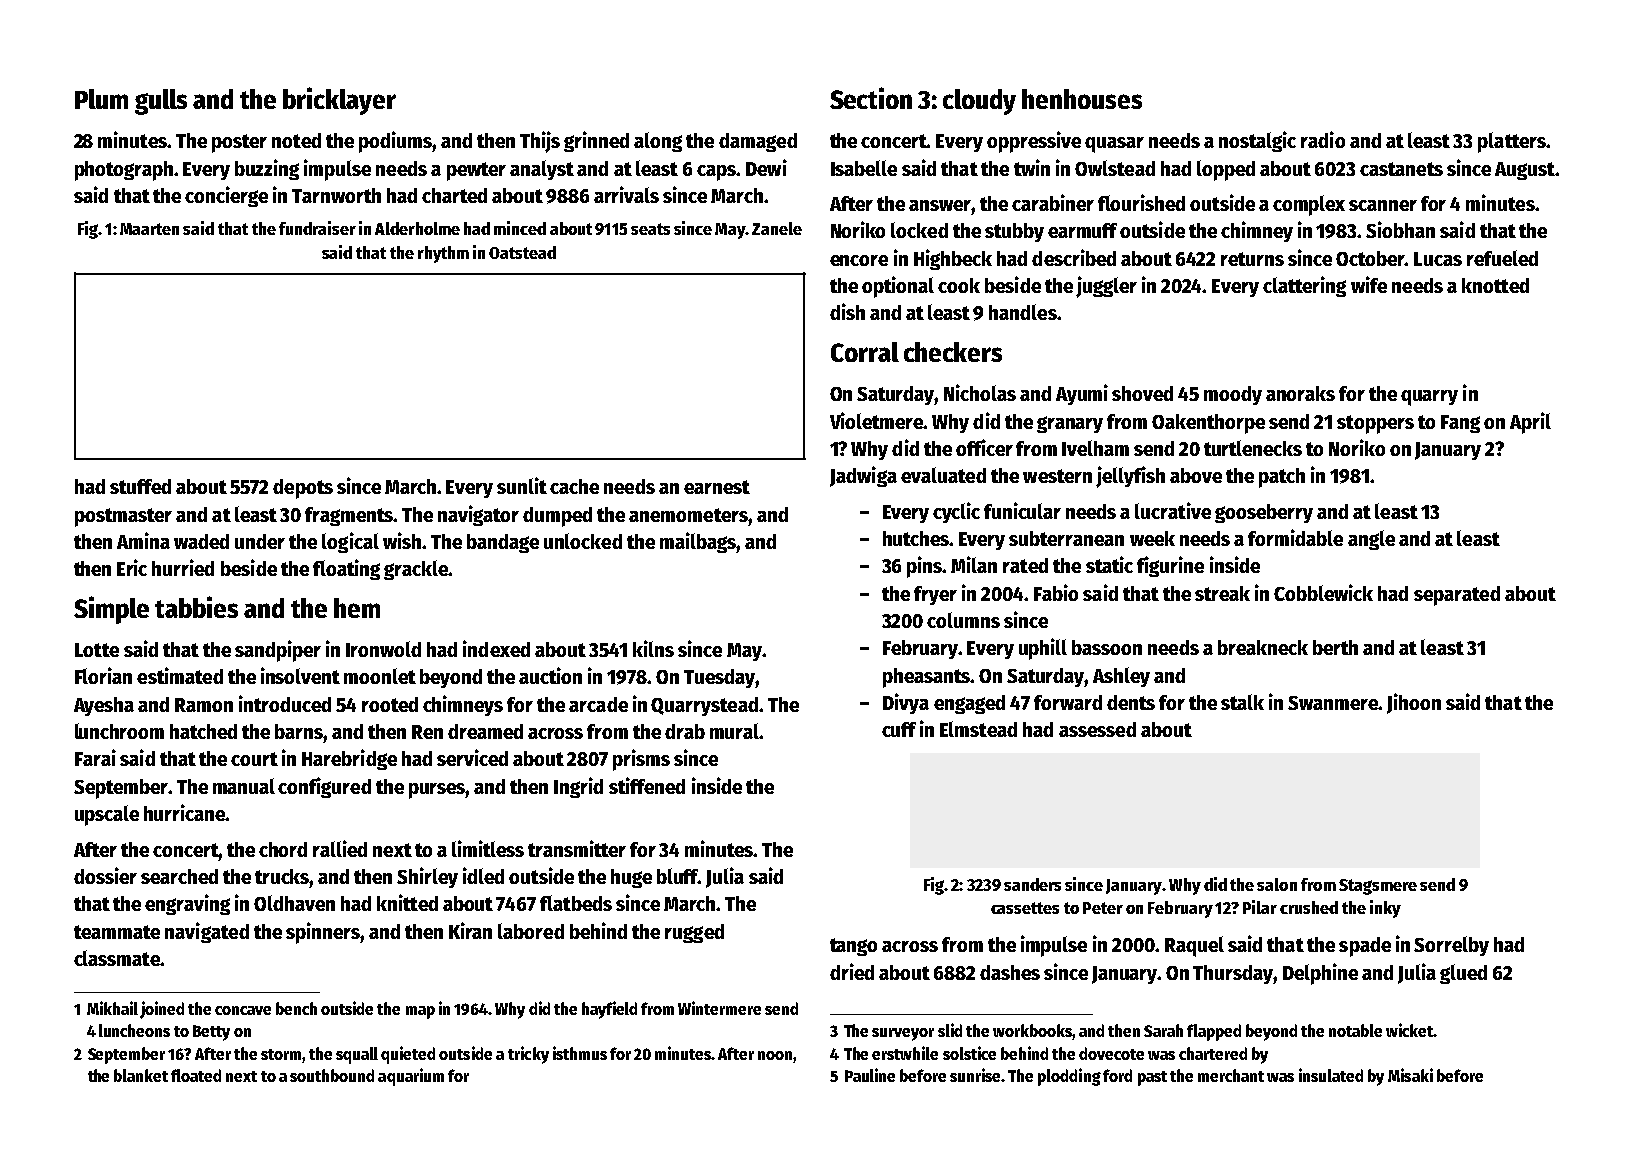 The image size is (1635, 1156). I want to click on Violetmere, so click(877, 420).
